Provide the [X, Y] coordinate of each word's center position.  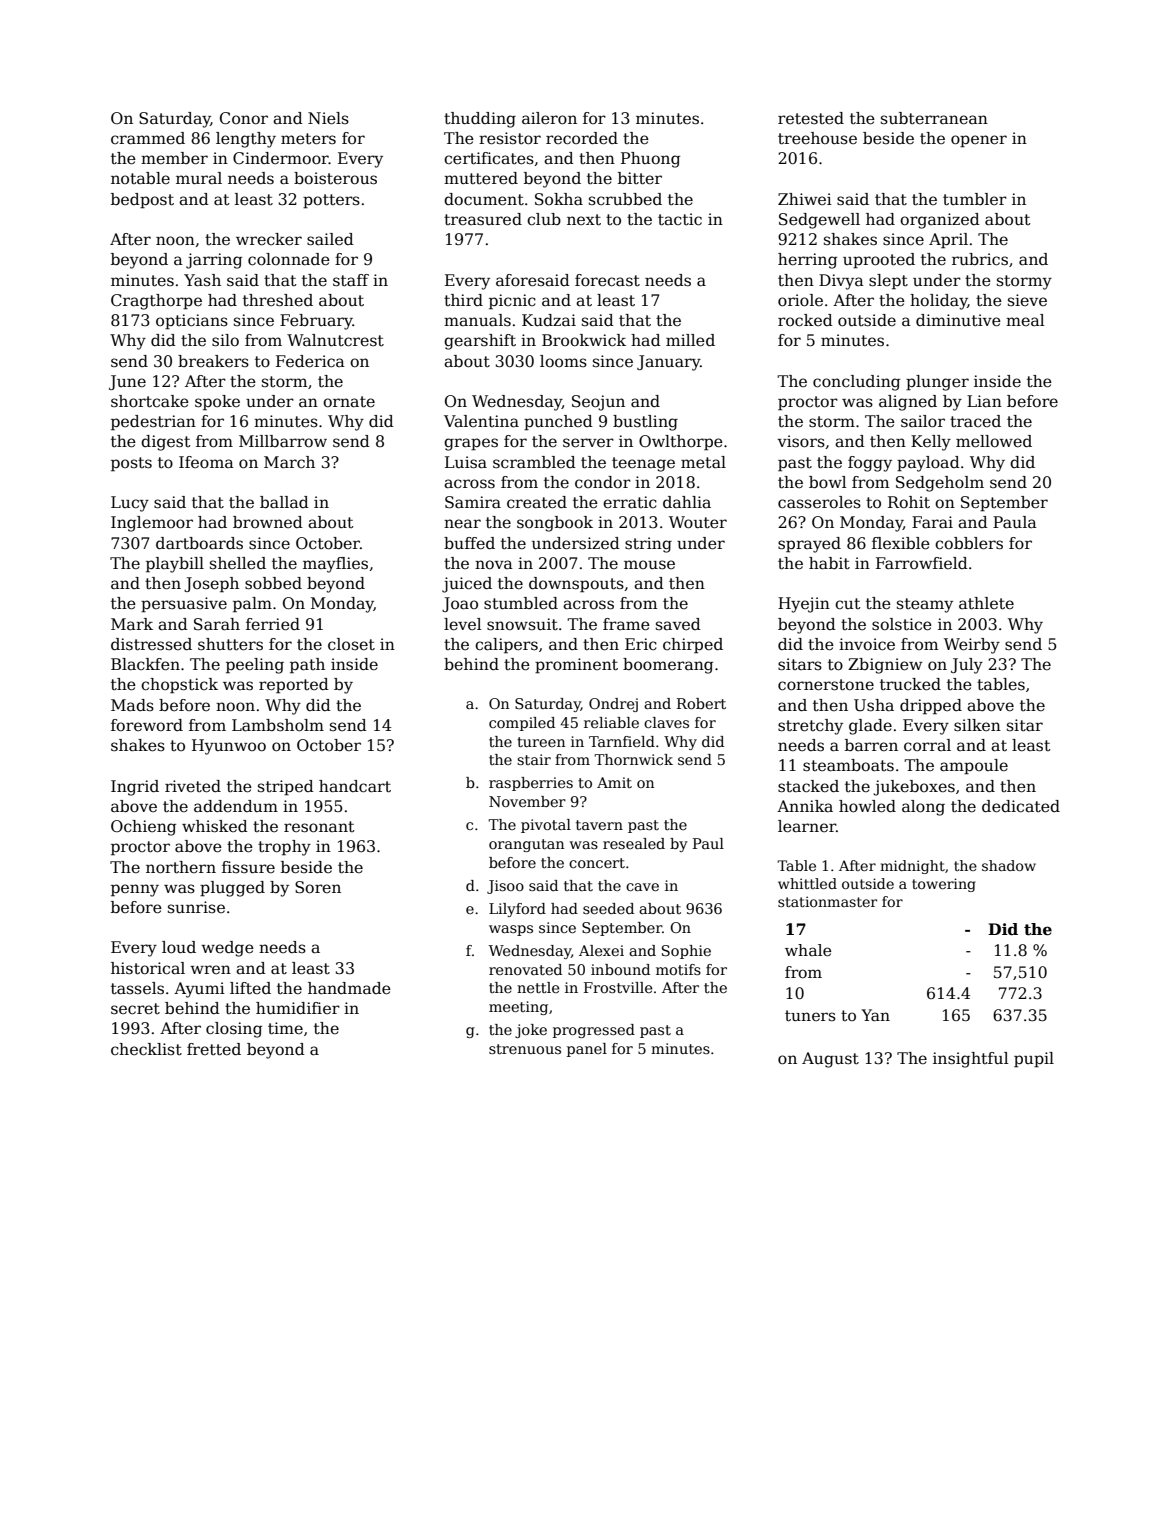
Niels [328, 118]
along [923, 808]
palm [252, 605]
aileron [549, 118]
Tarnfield [622, 741]
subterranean [934, 118]
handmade [349, 988]
